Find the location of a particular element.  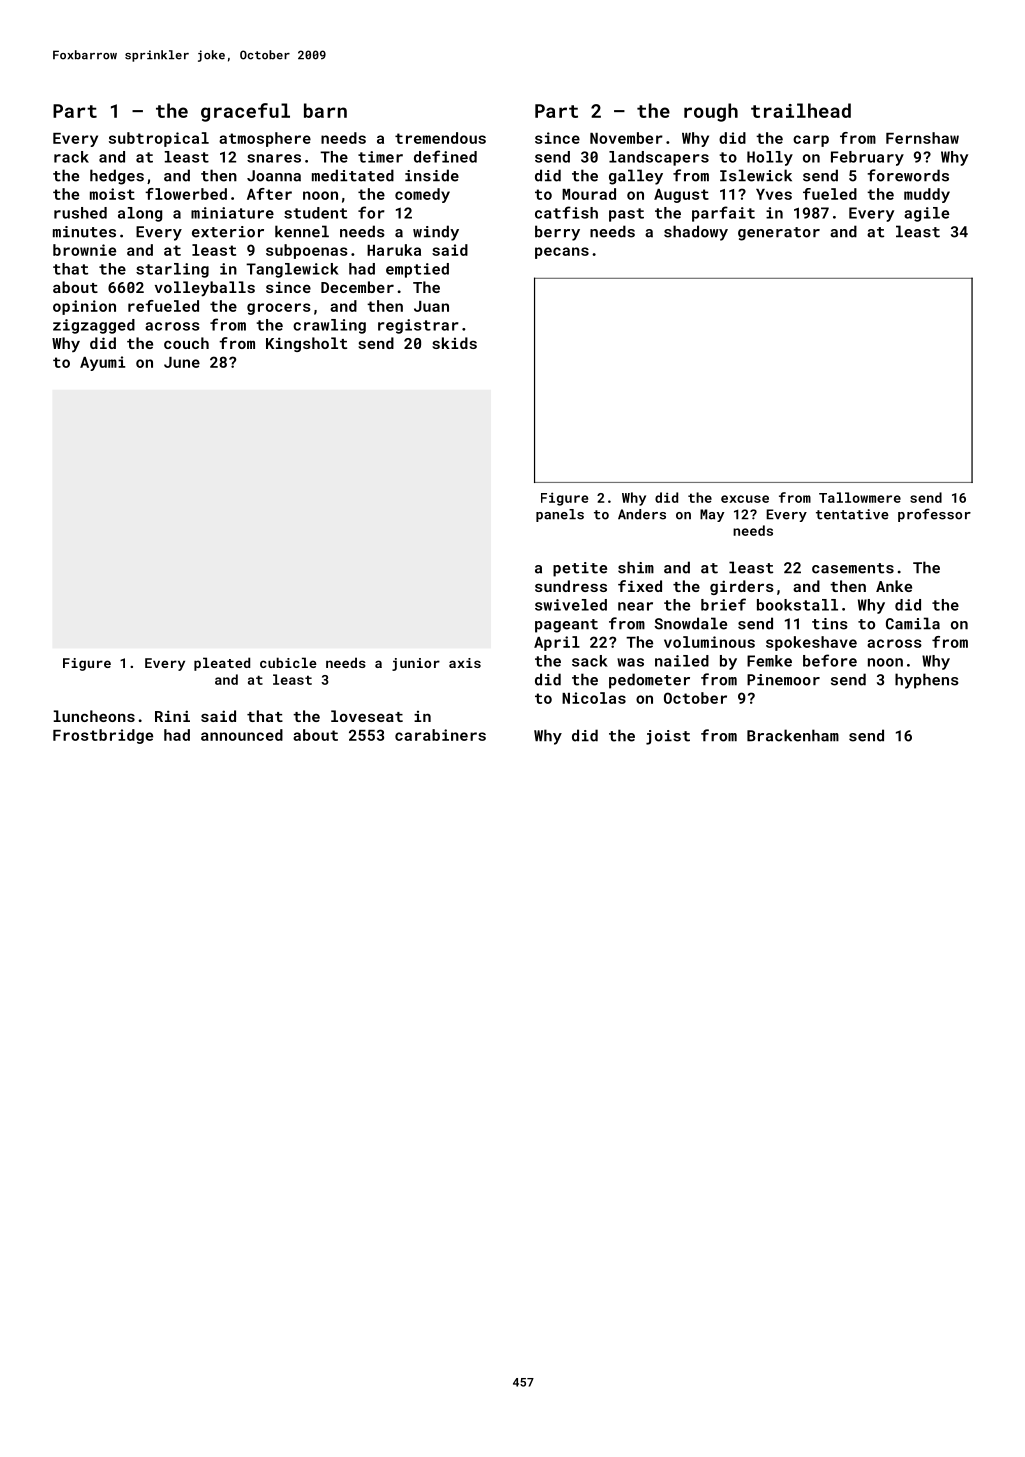

voluminous is located at coordinates (709, 642).
